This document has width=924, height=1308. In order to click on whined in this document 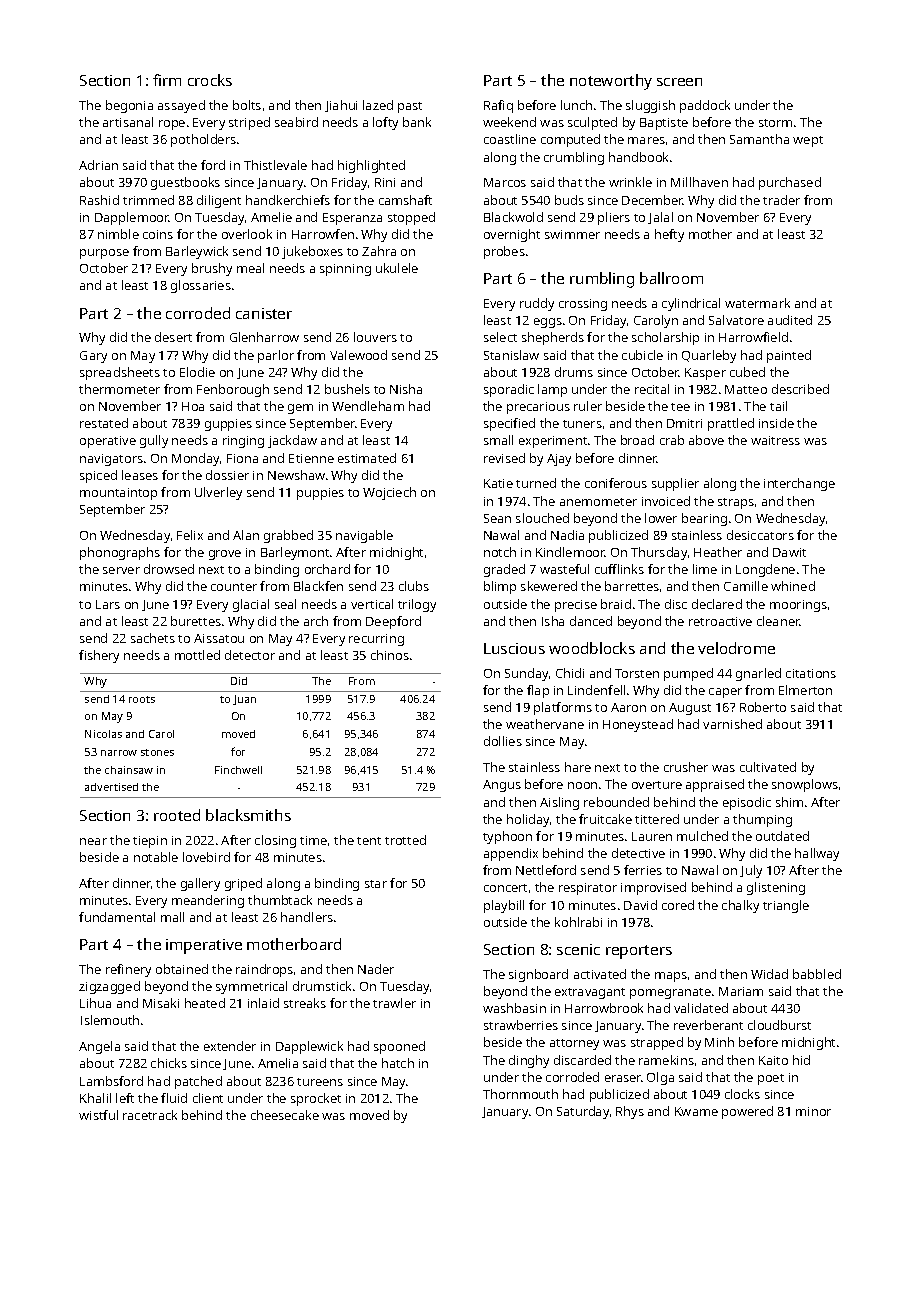, I will do `click(793, 586)`.
